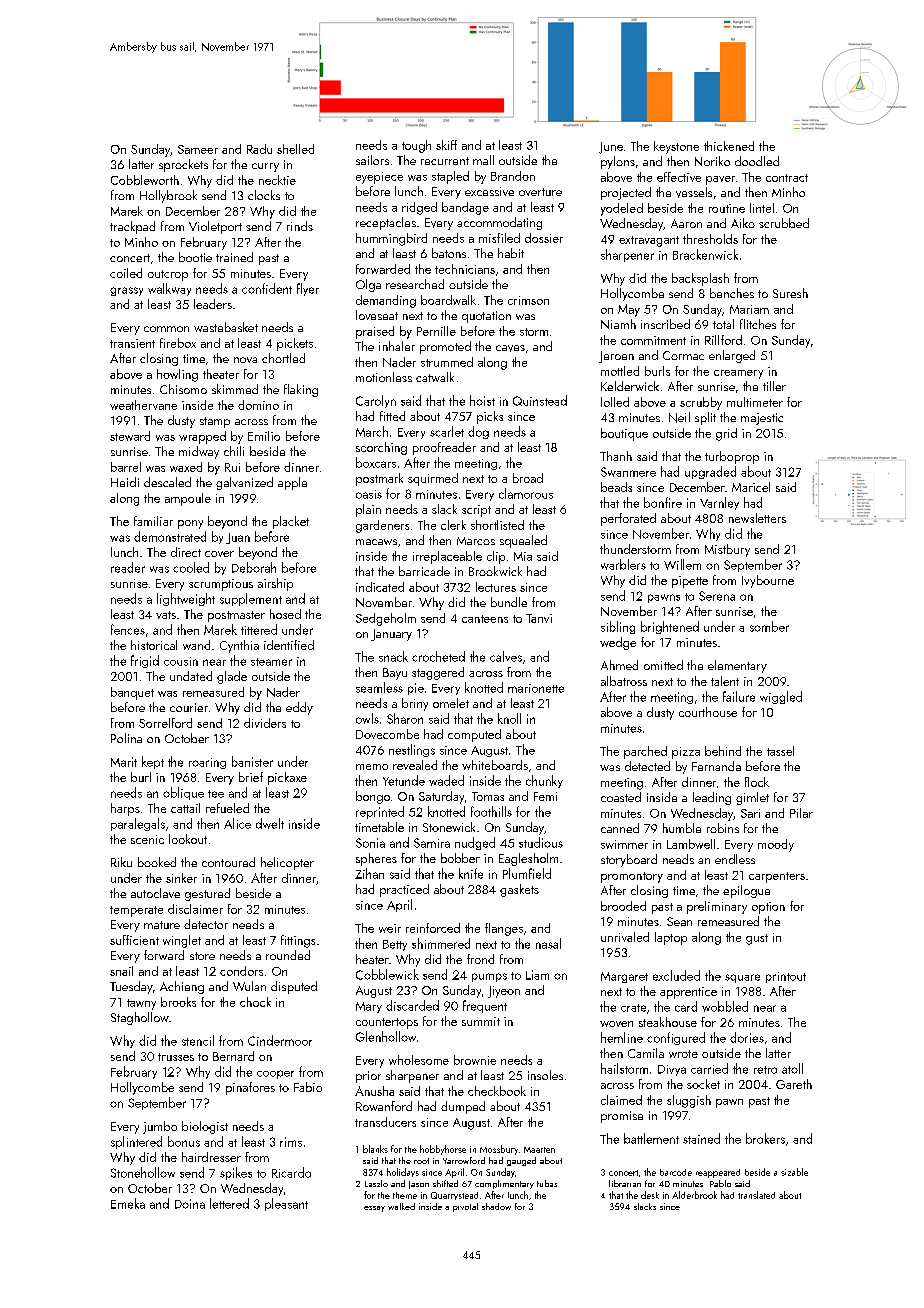  What do you see at coordinates (751, 487) in the page?
I see `Maricel` at bounding box center [751, 487].
